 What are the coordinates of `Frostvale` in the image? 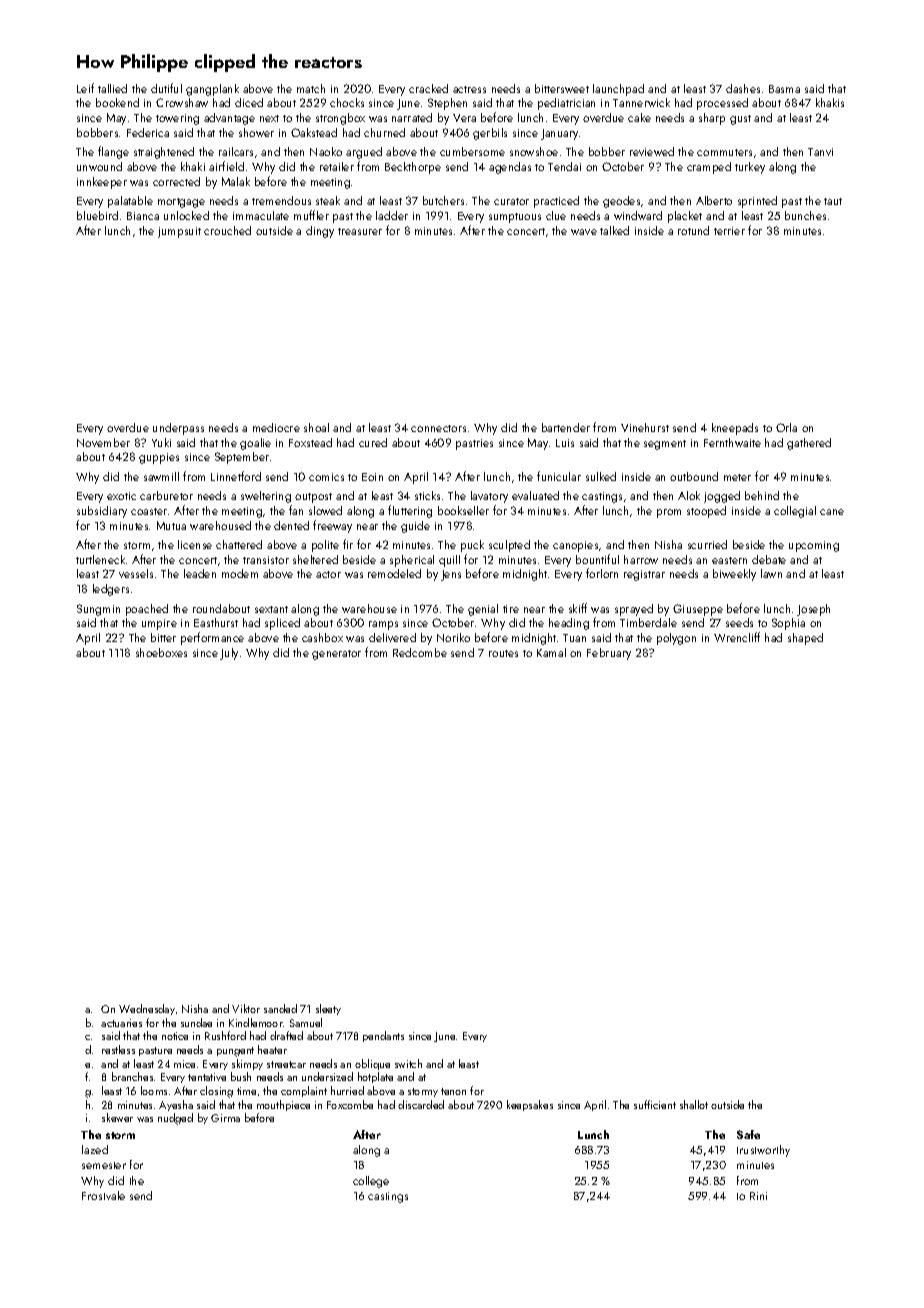 It's located at (103, 1195).
